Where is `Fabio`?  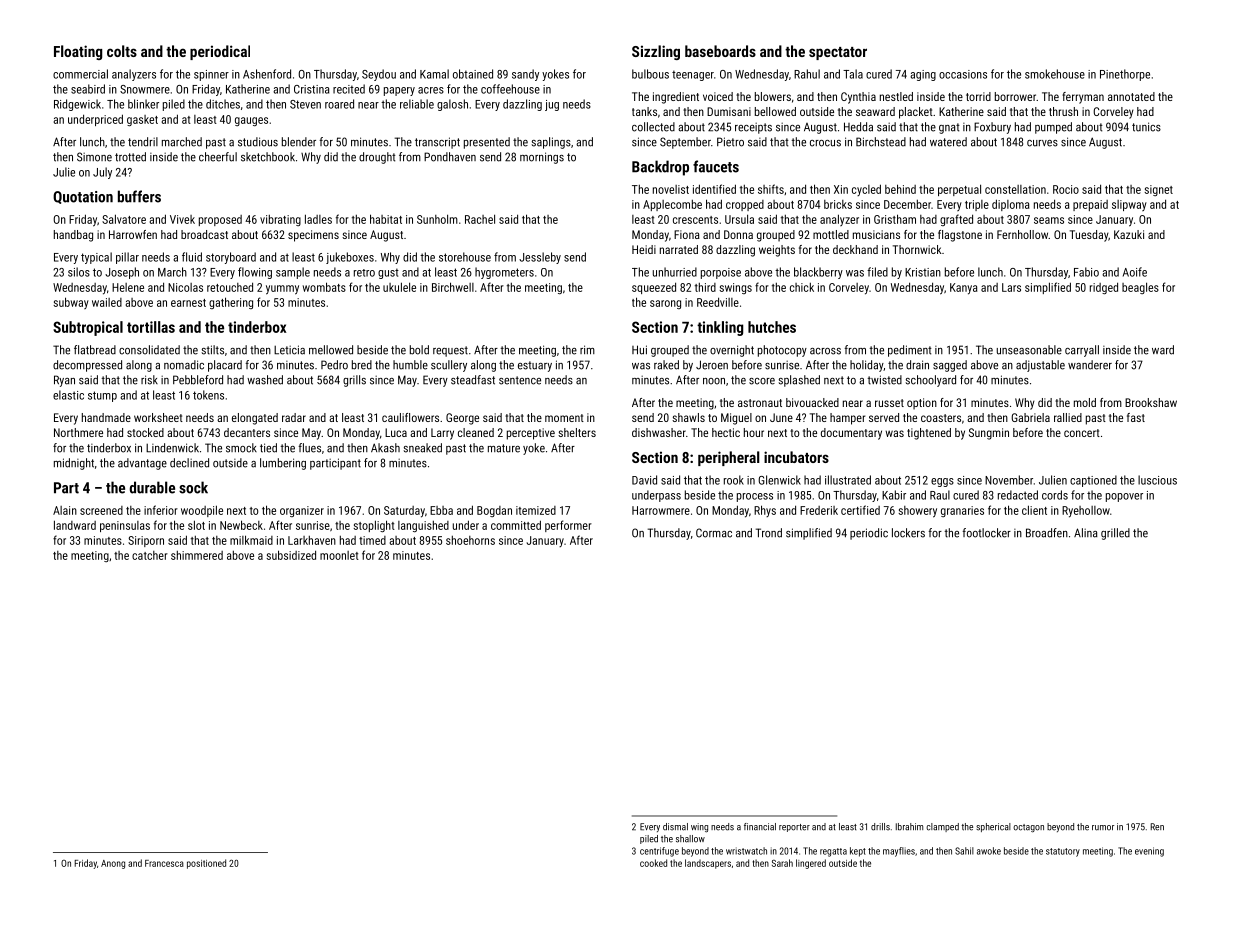 Fabio is located at coordinates (1086, 272).
